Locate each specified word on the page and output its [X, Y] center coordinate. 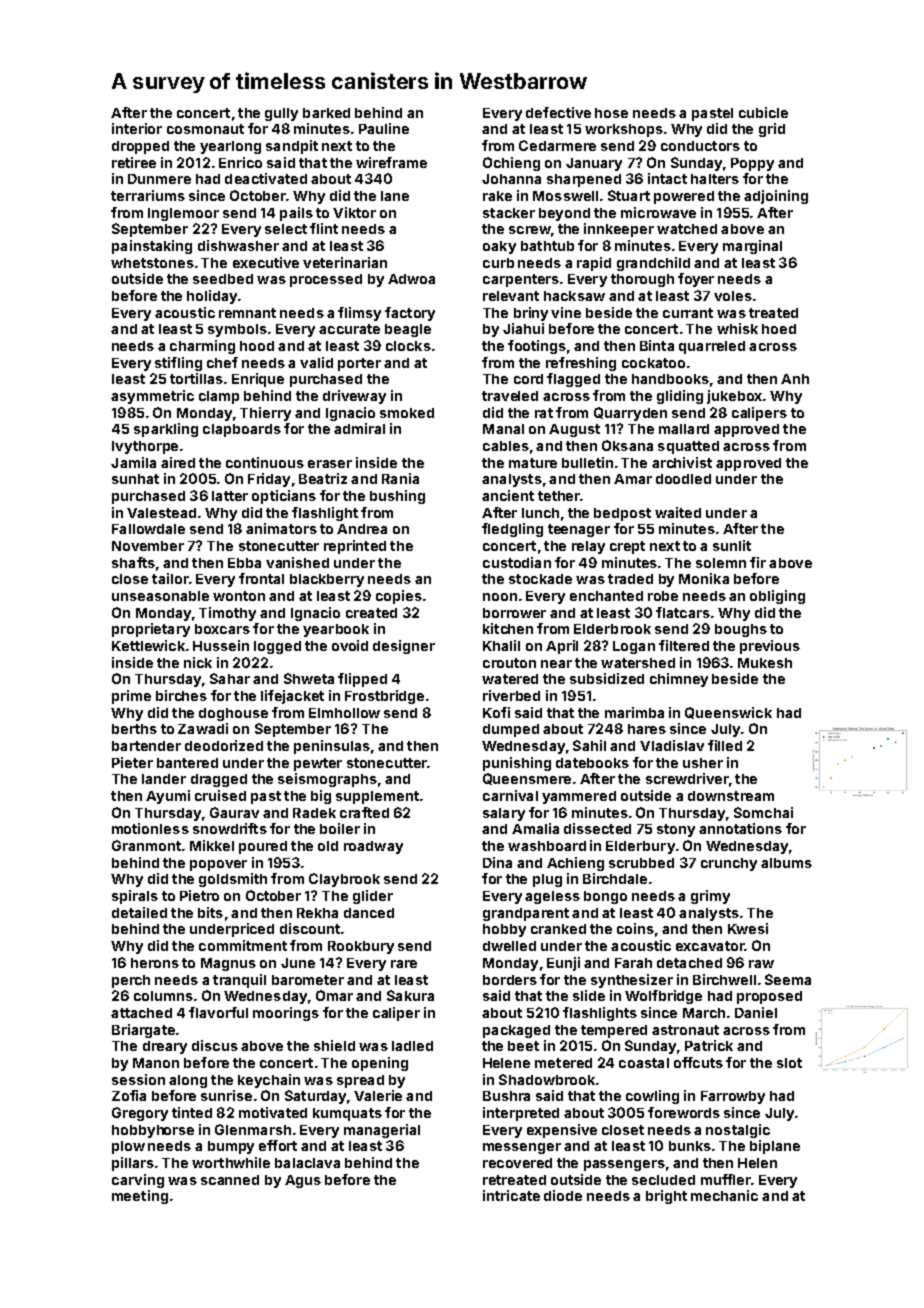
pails [296, 214]
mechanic [724, 1195]
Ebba [244, 563]
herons [155, 963]
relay [588, 547]
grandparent [526, 914]
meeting [140, 1197]
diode [563, 1195]
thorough [642, 280]
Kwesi [748, 928]
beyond [564, 214]
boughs [741, 630]
